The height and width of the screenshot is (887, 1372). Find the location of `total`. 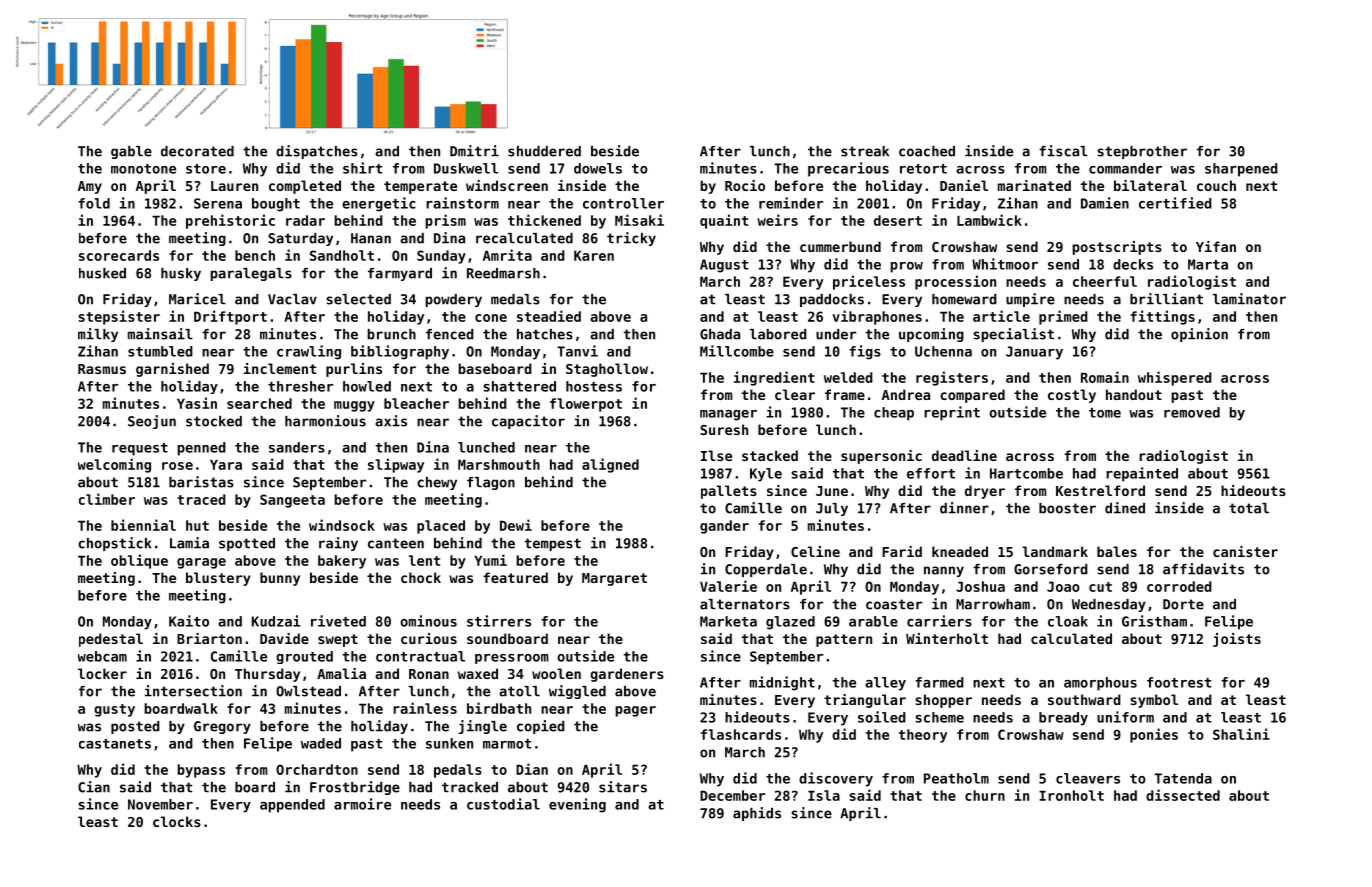

total is located at coordinates (1249, 508).
